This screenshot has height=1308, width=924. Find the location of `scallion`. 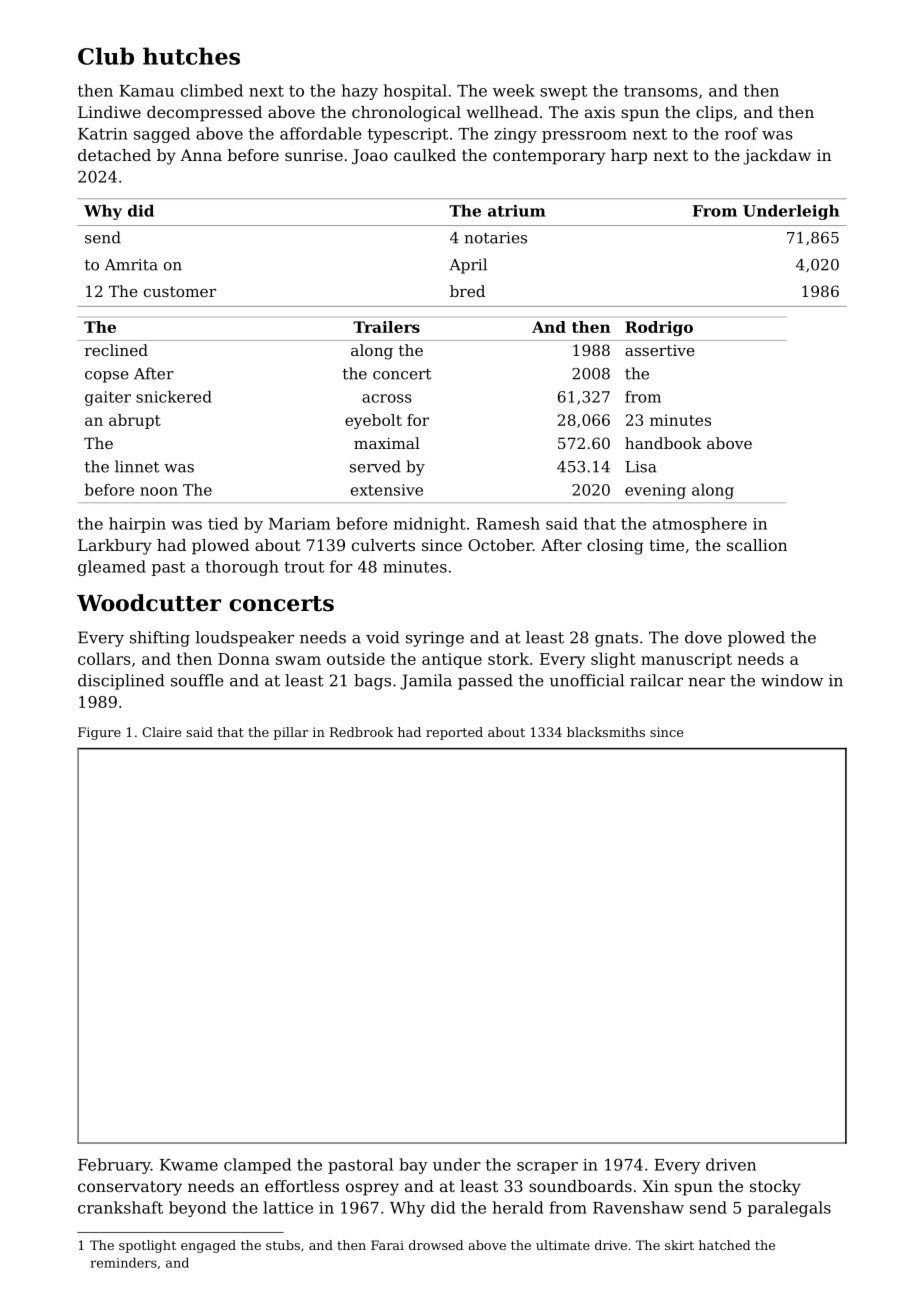

scallion is located at coordinates (757, 545).
